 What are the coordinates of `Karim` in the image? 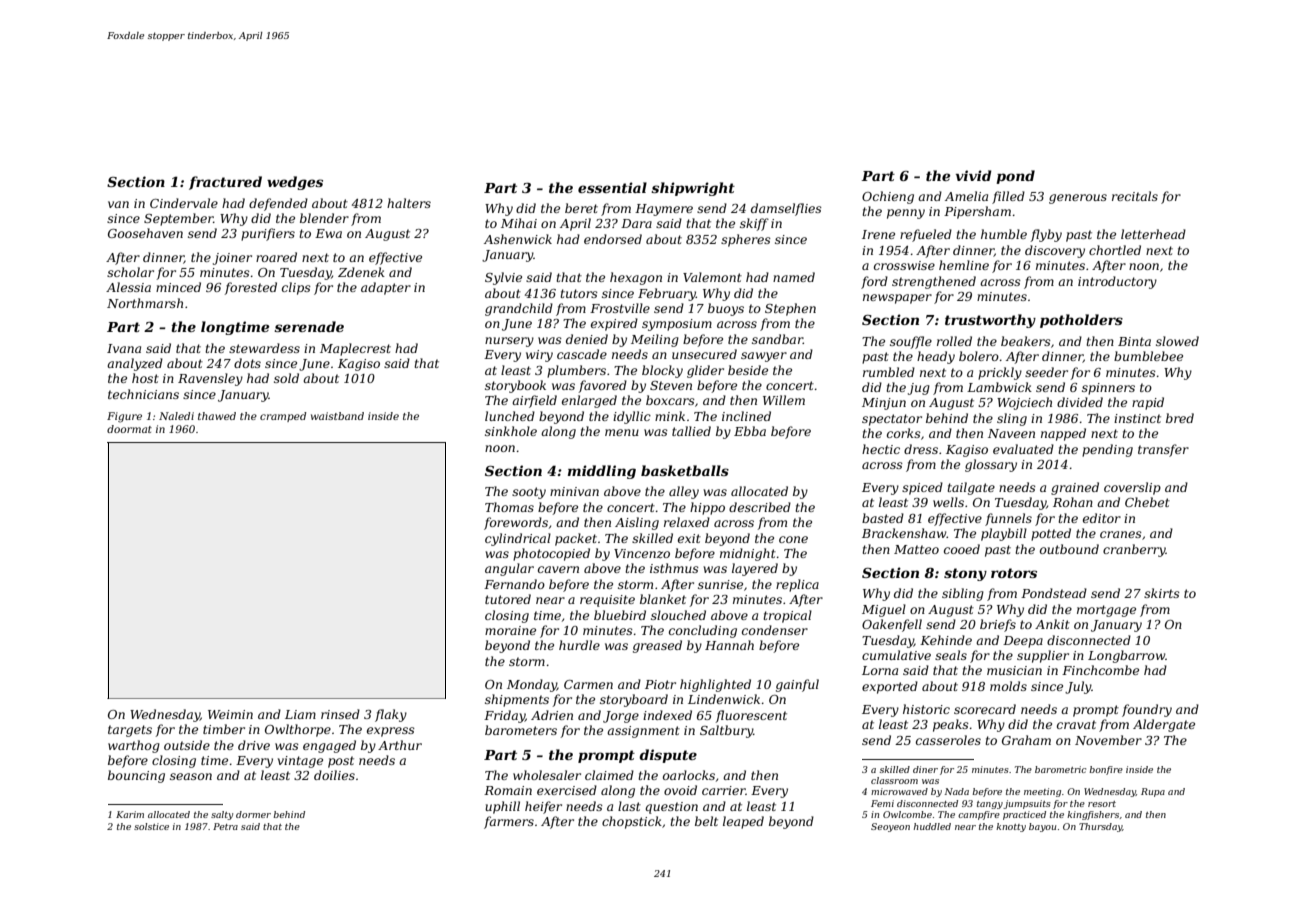 It's located at (130, 814).
